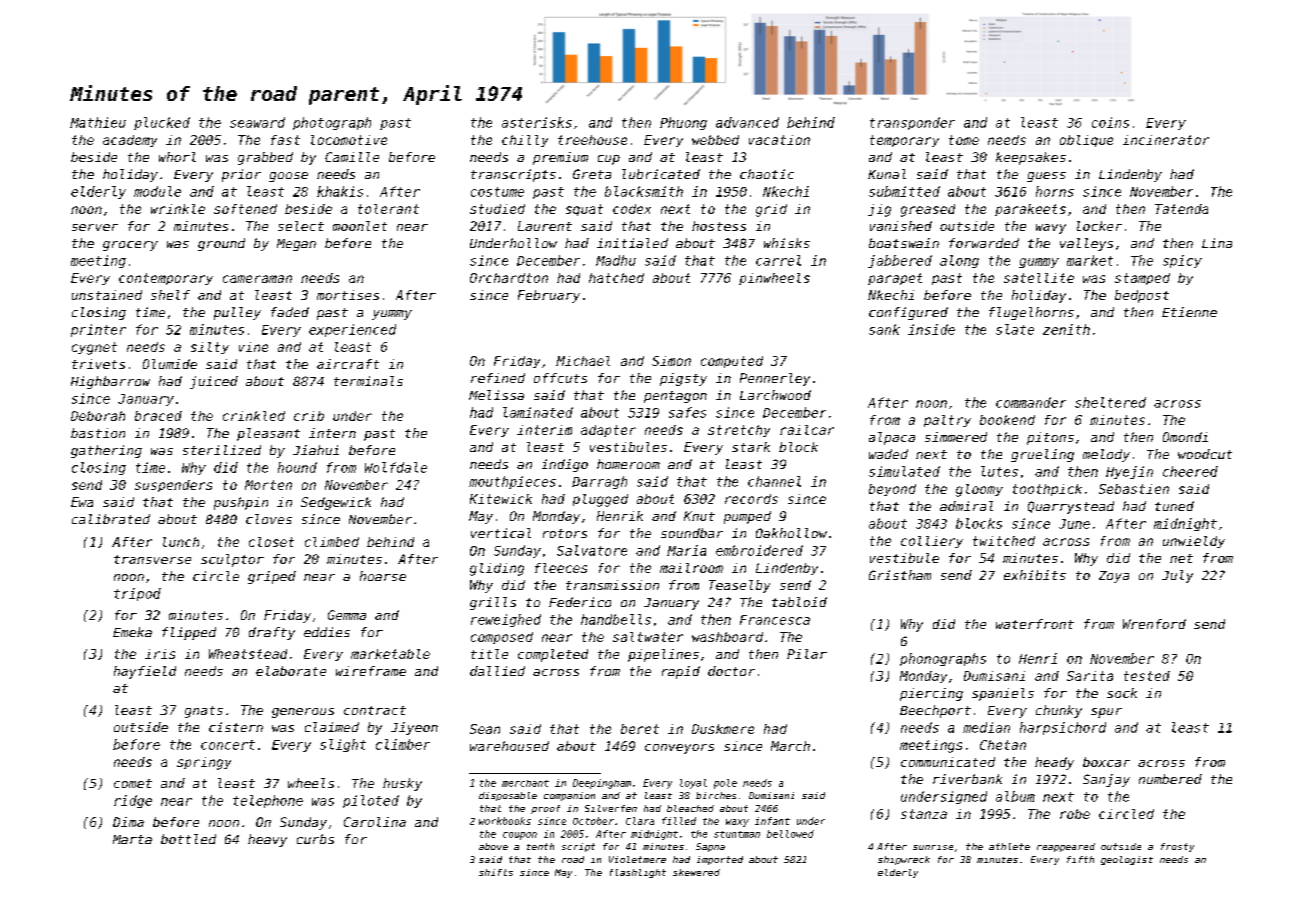 This screenshot has width=1308, height=924. What do you see at coordinates (188, 839) in the screenshot?
I see `bottled` at bounding box center [188, 839].
